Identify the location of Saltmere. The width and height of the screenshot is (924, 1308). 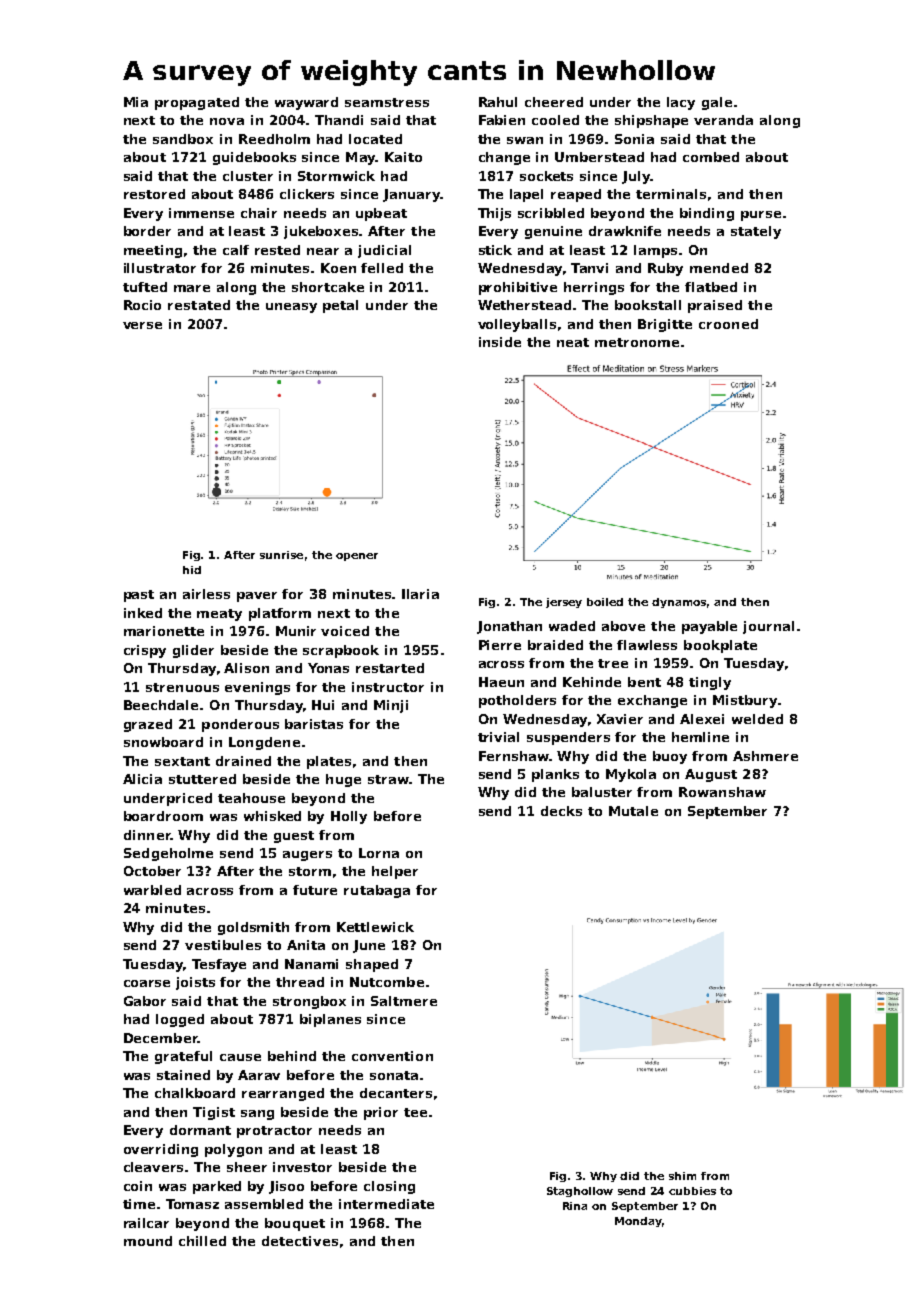
(404, 1001).
